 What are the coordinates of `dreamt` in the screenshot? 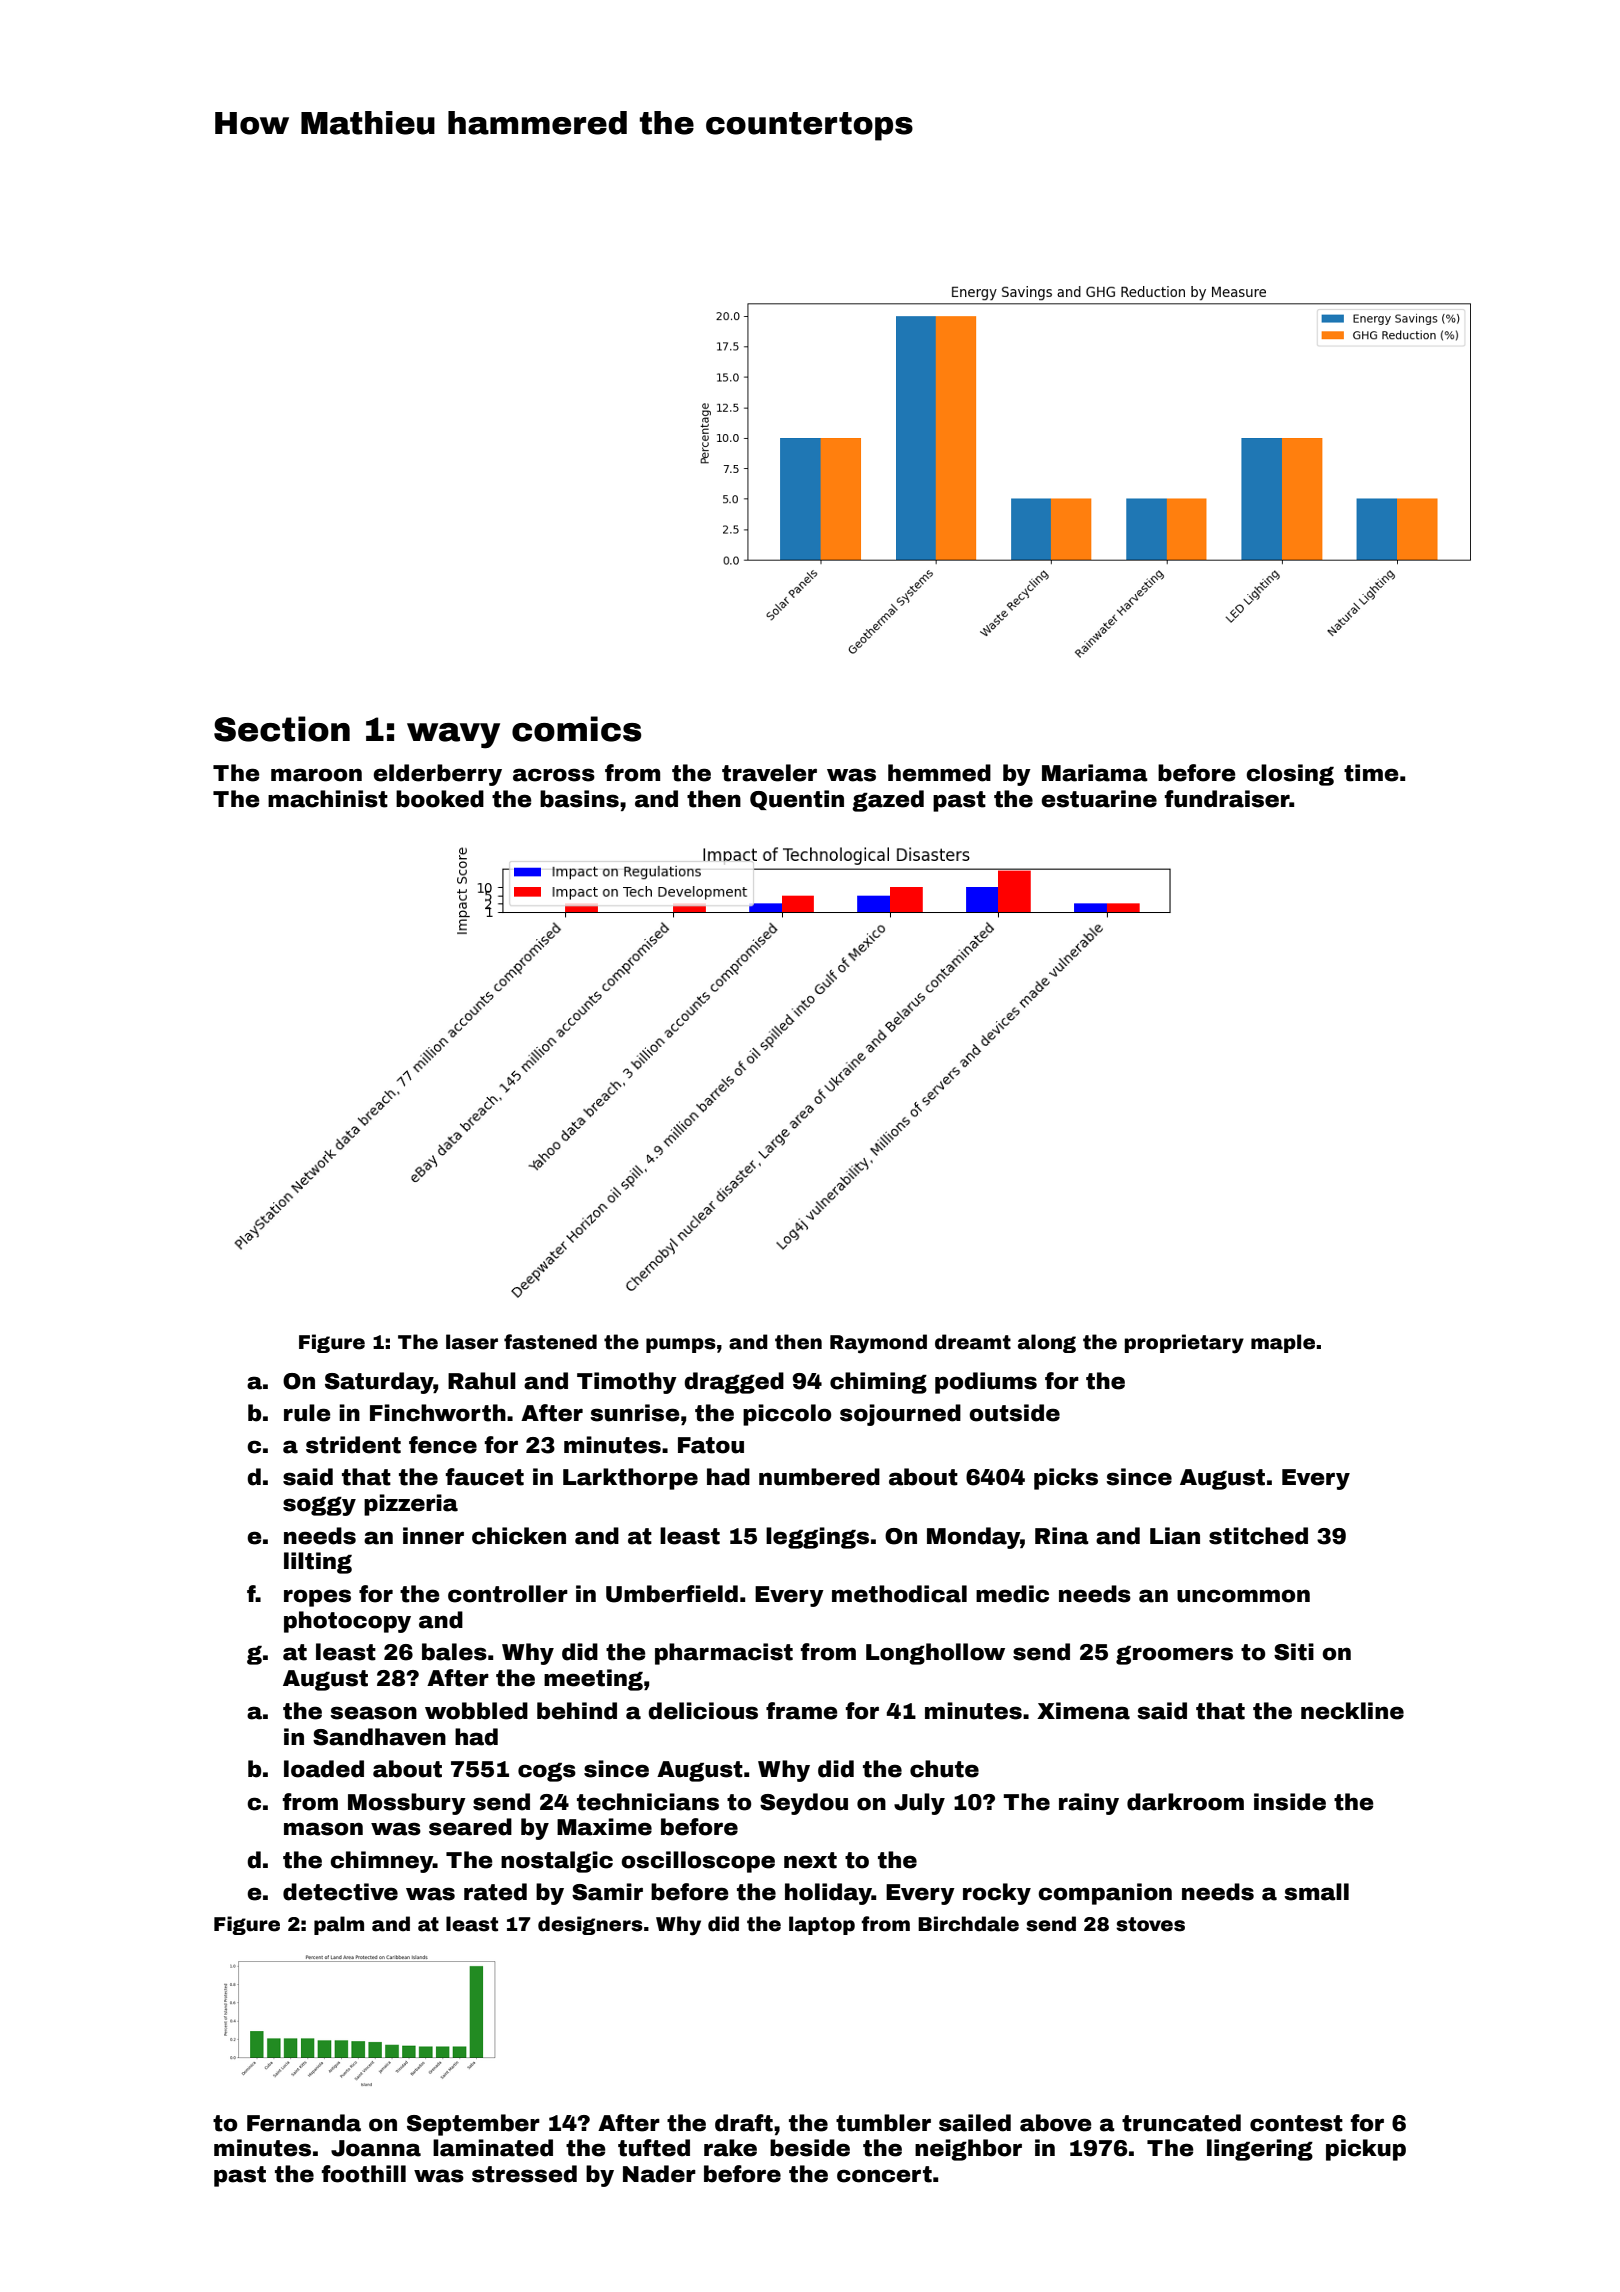 It's located at (973, 1342).
